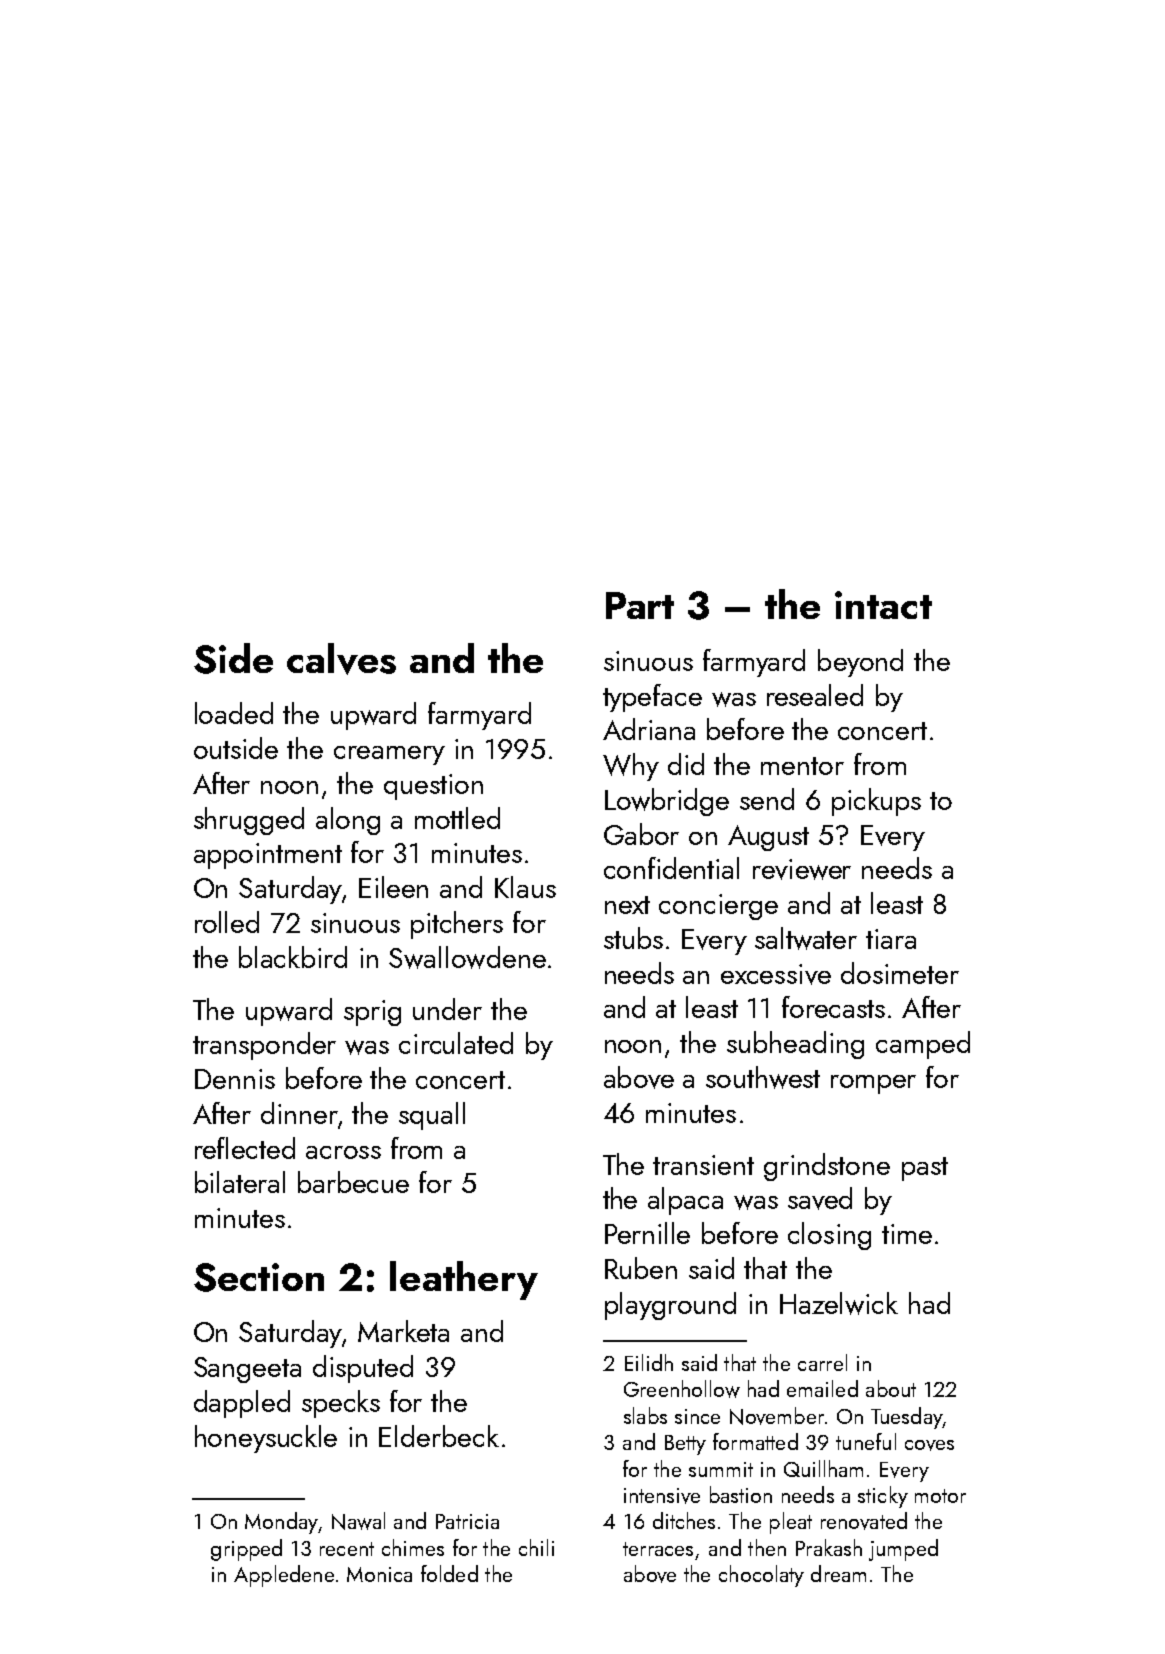  Describe the element at coordinates (389, 755) in the document. I see `creamery` at that location.
